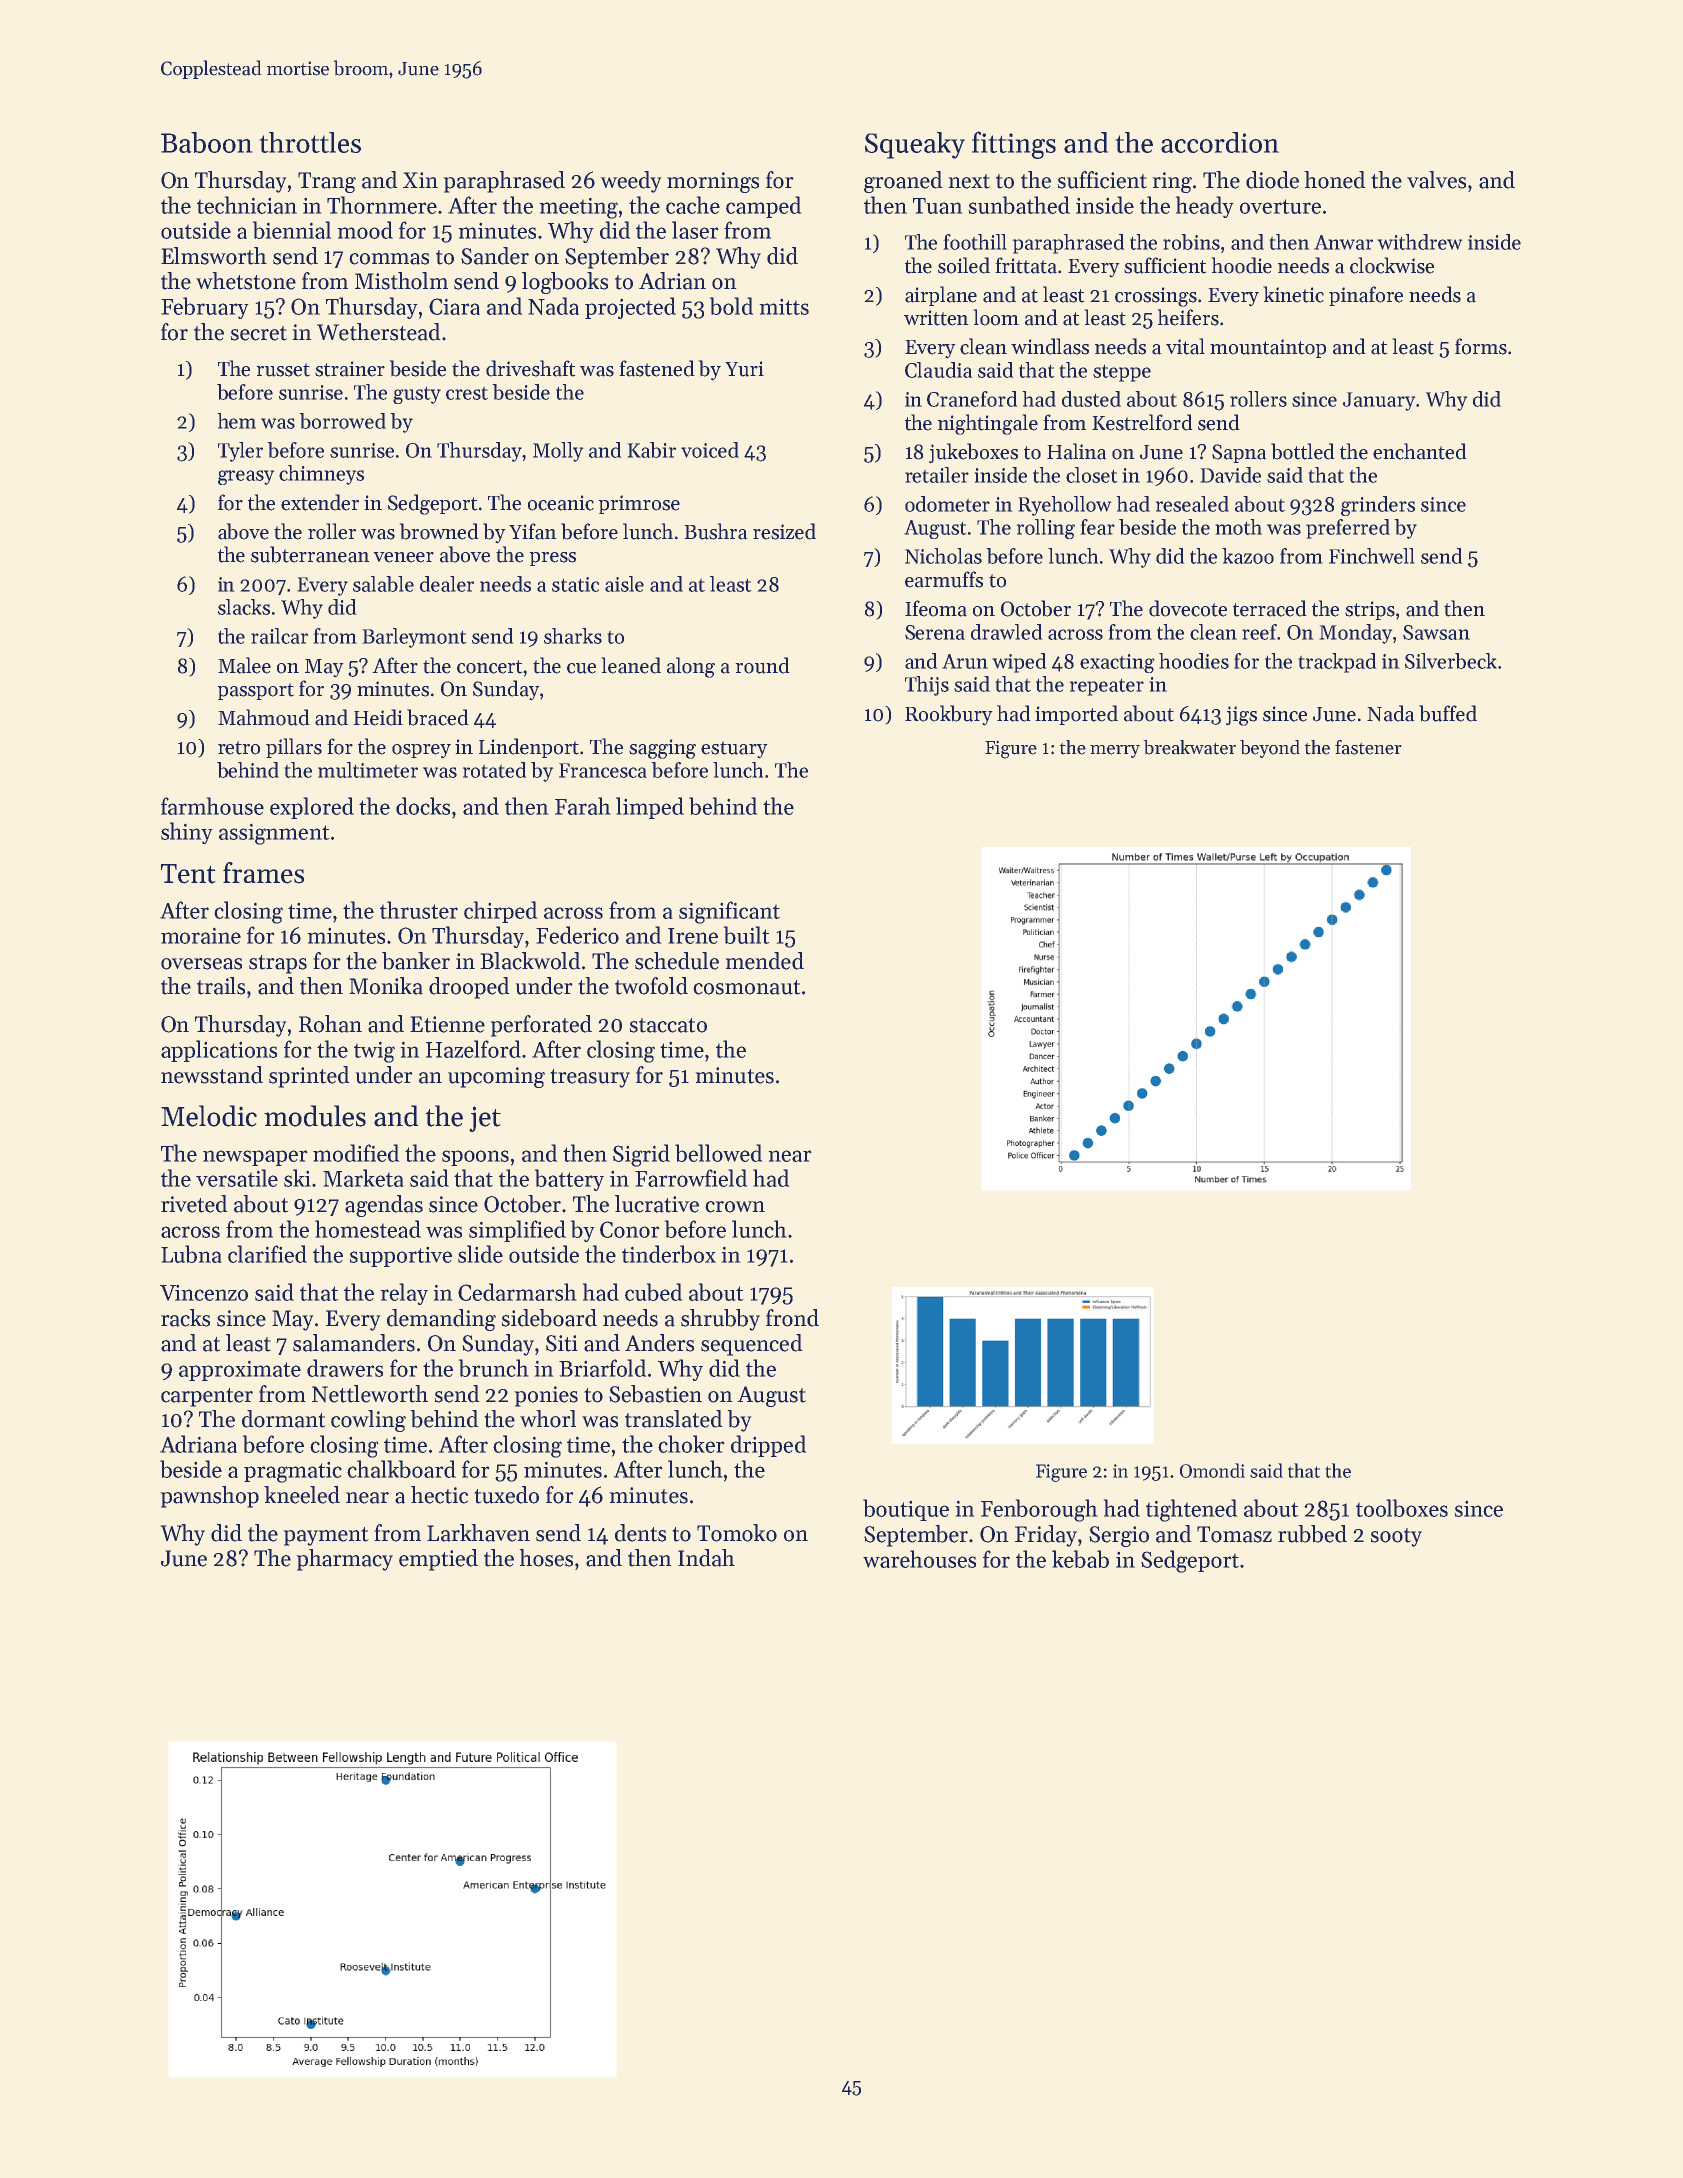 The image size is (1683, 2178). I want to click on Ifeoma, so click(936, 608).
